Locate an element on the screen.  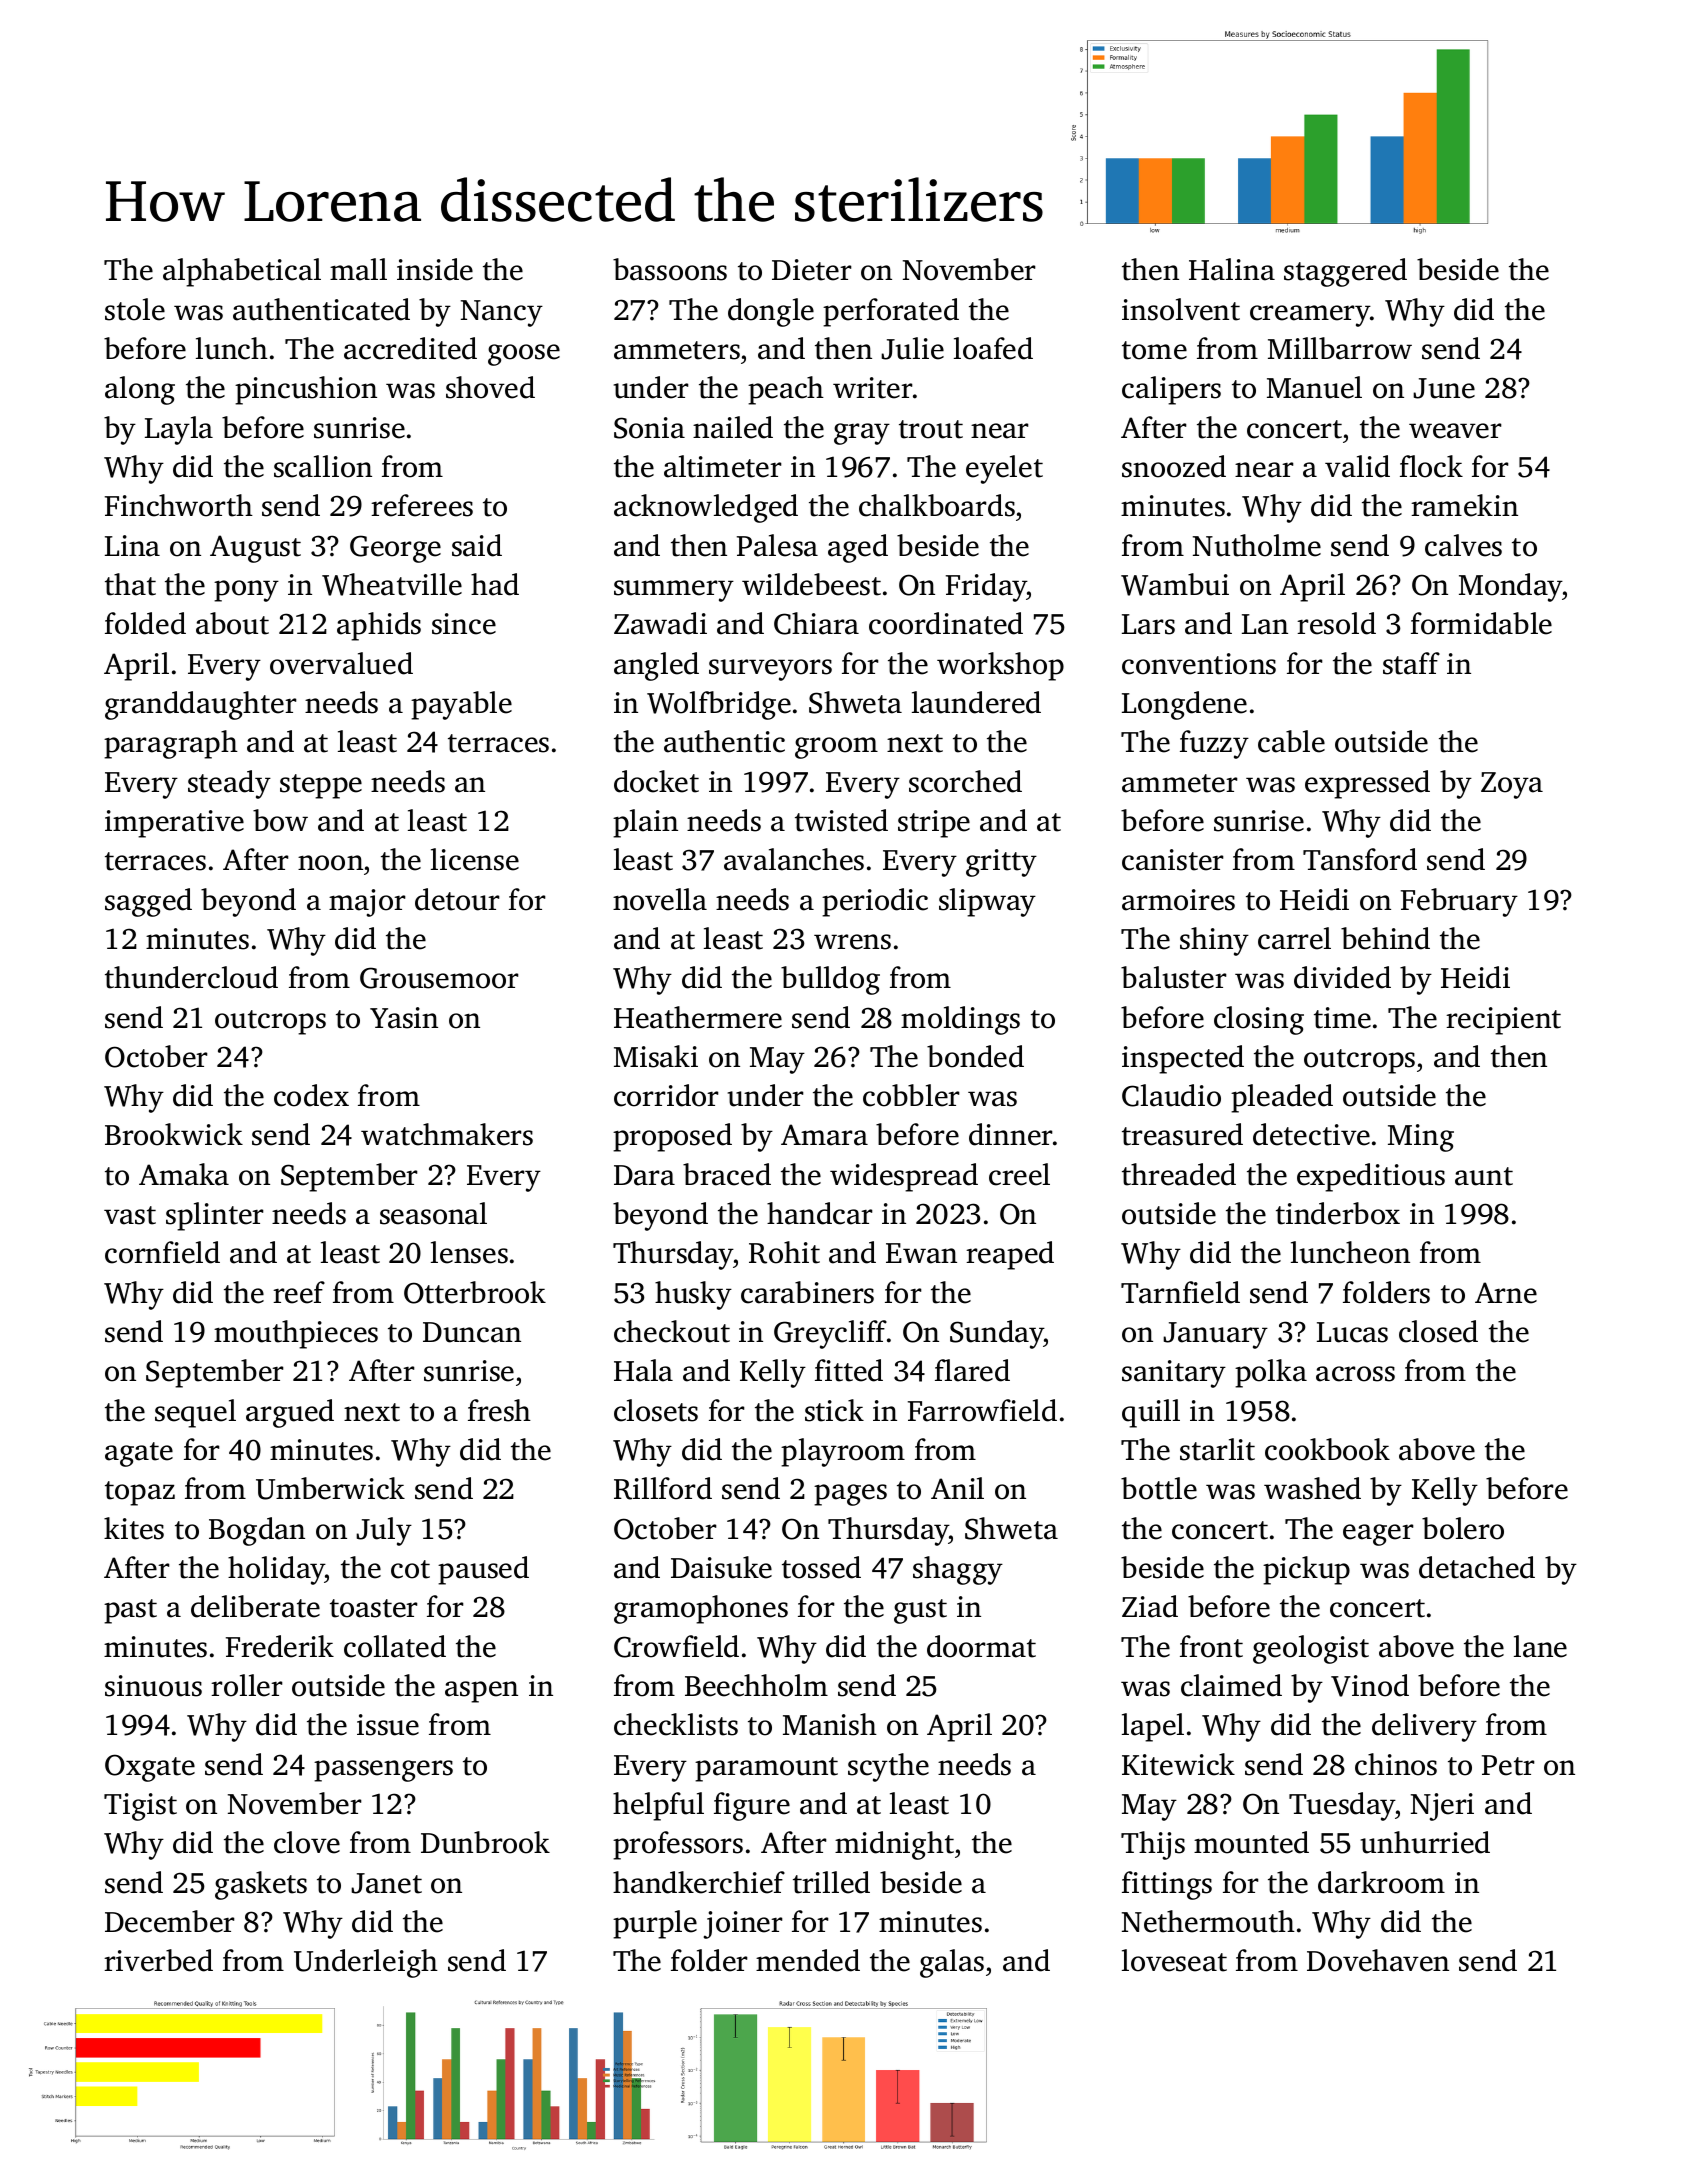
staggered is located at coordinates (1345, 272).
